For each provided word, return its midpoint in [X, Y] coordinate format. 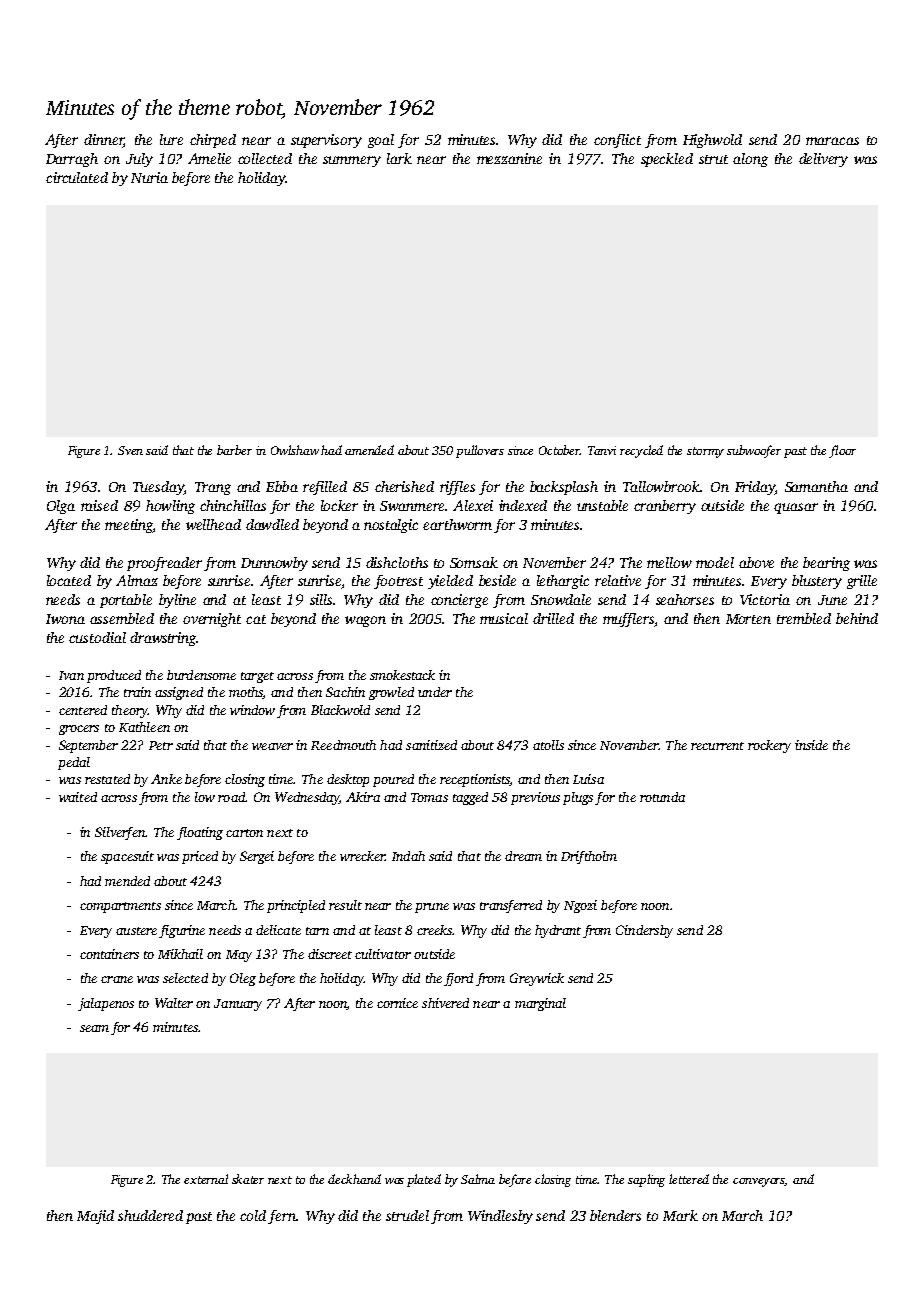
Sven [130, 450]
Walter [174, 1003]
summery [352, 161]
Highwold [712, 141]
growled [391, 693]
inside [811, 745]
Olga [61, 507]
